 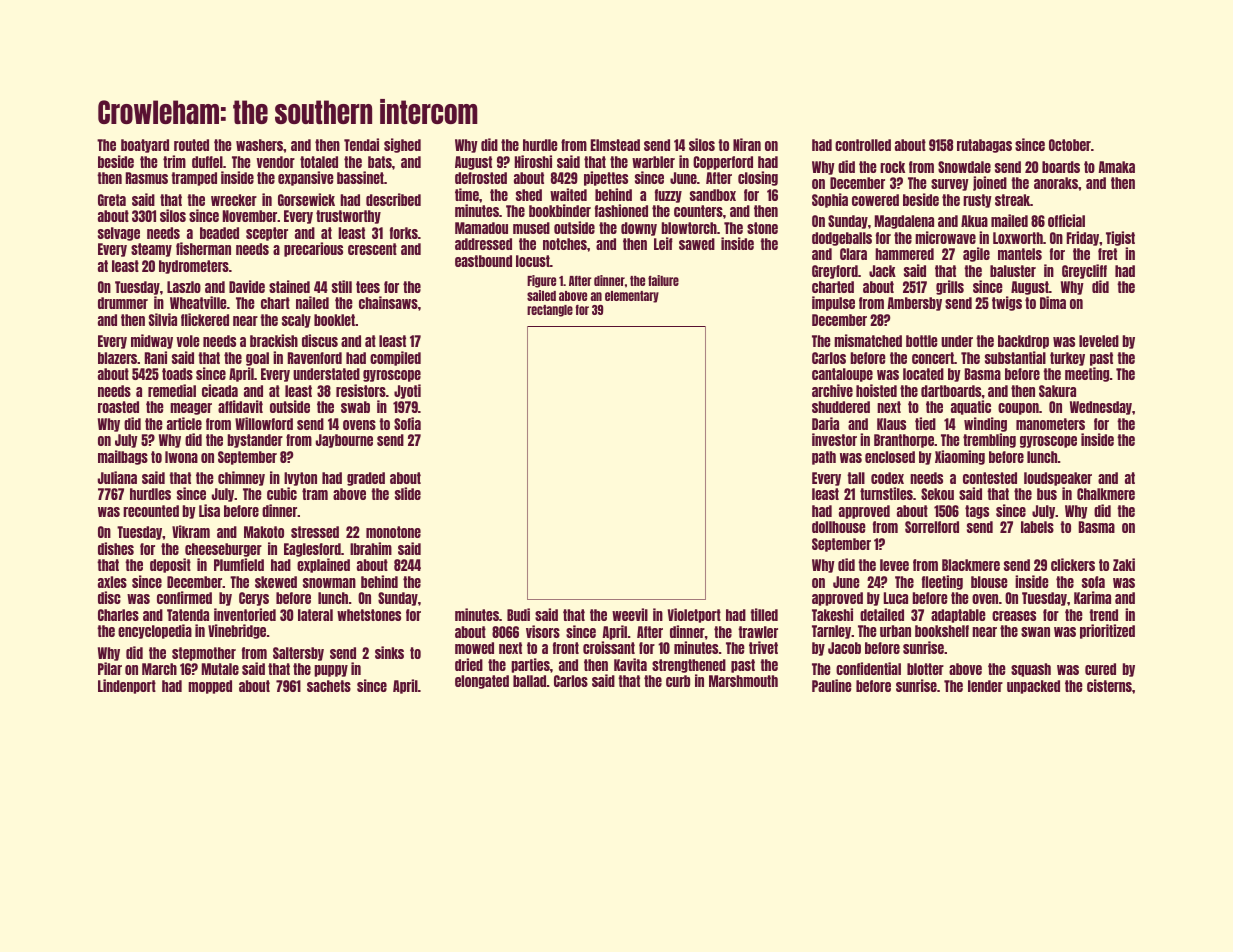 I want to click on Elmstead, so click(x=615, y=145).
